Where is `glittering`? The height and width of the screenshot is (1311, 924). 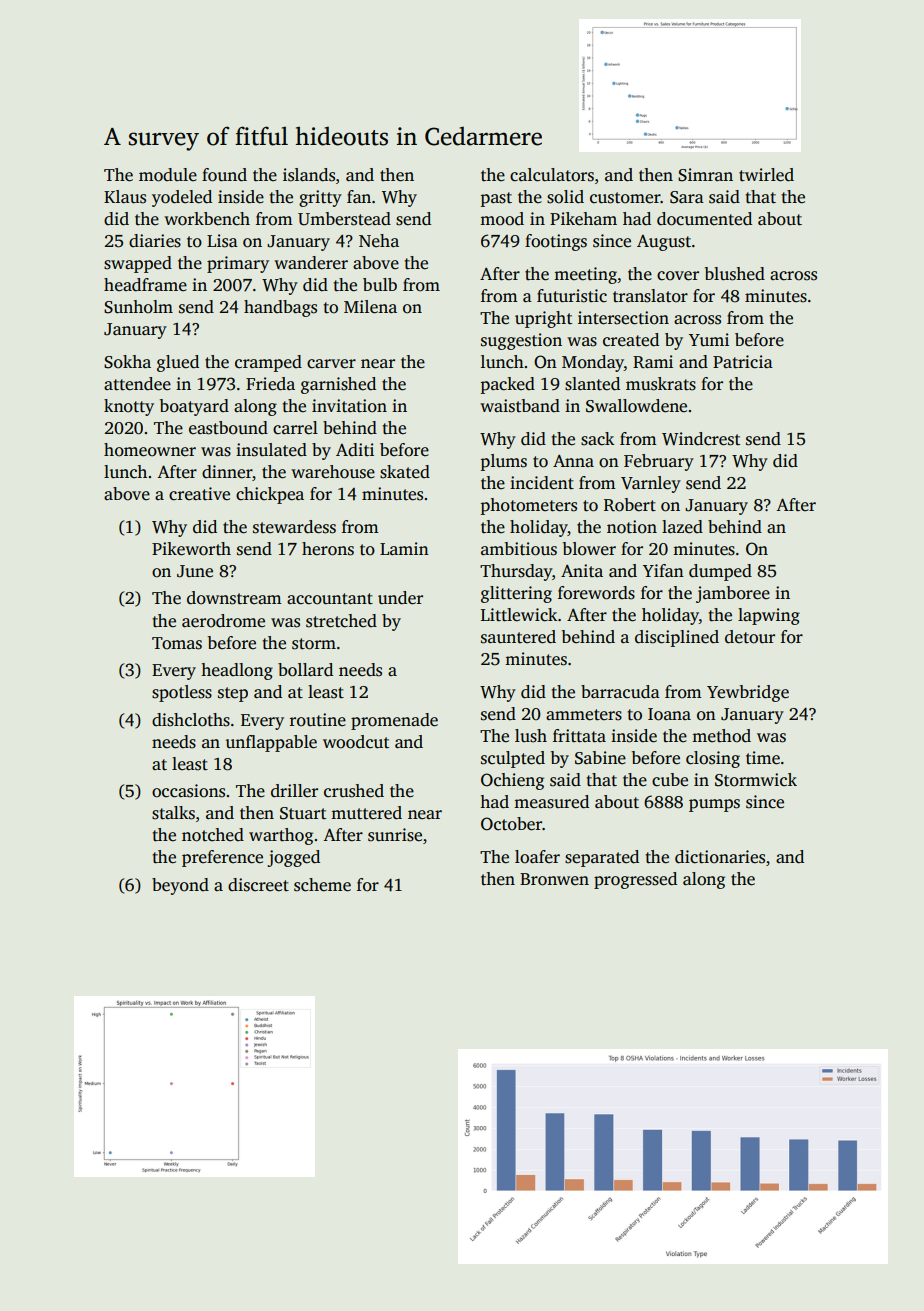
glittering is located at coordinates (516, 594).
